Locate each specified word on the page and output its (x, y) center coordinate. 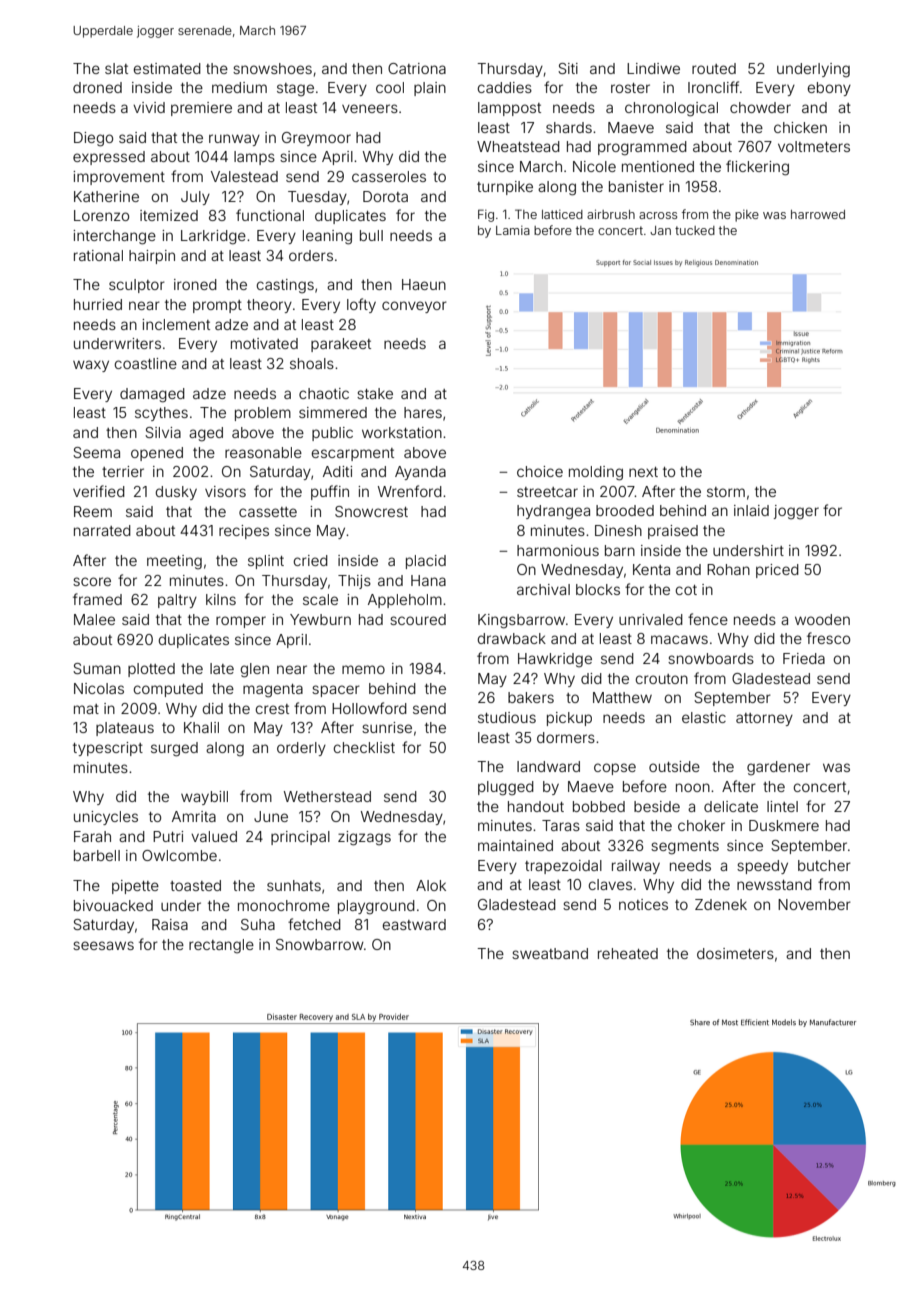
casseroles (389, 176)
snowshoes (272, 68)
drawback (511, 638)
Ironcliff (713, 87)
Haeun (424, 284)
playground (376, 907)
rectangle (221, 946)
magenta (273, 691)
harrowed (818, 214)
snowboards (711, 658)
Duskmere (784, 825)
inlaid (751, 510)
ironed (195, 284)
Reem (93, 511)
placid (426, 562)
